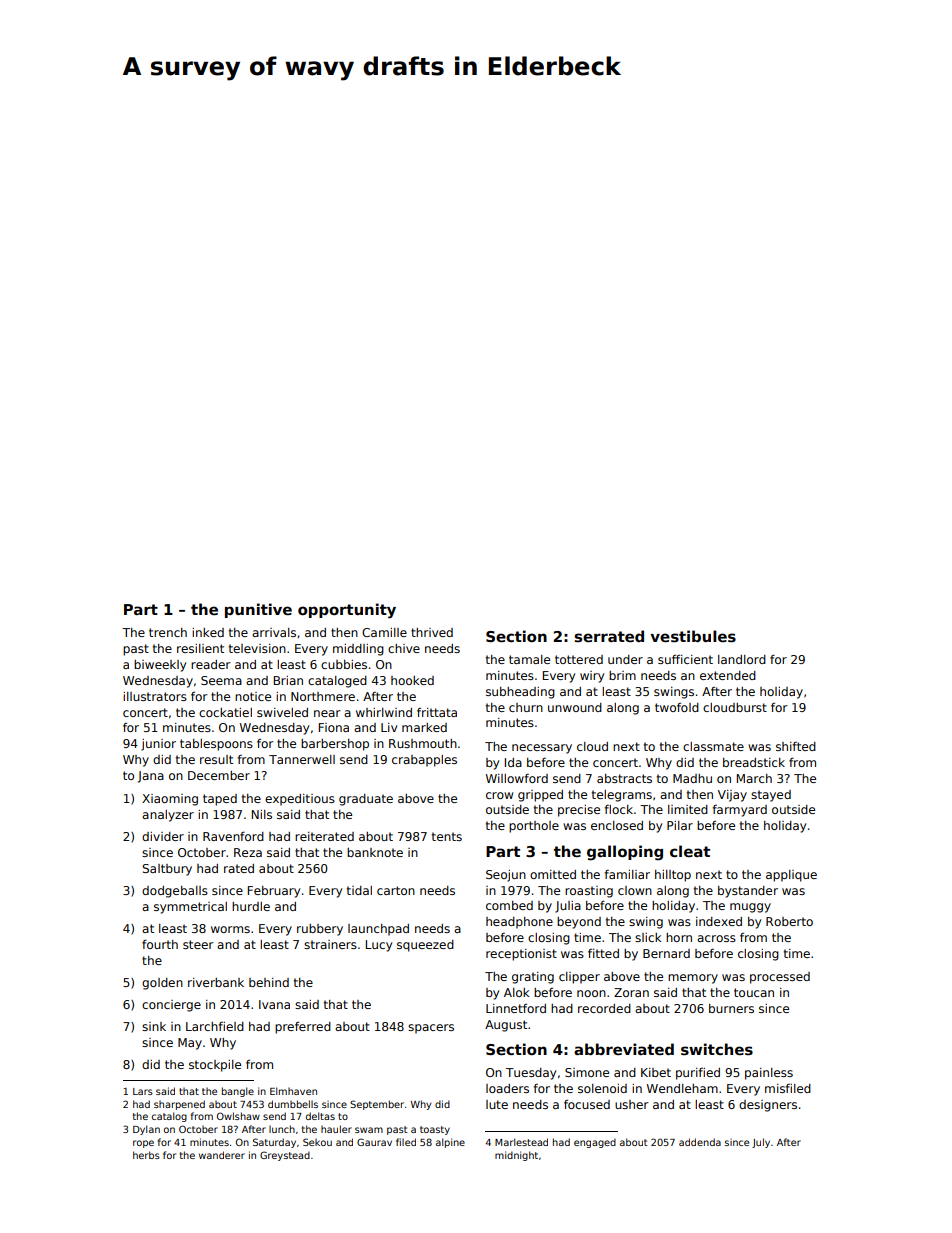 The image size is (952, 1233). I want to click on chive, so click(404, 648).
